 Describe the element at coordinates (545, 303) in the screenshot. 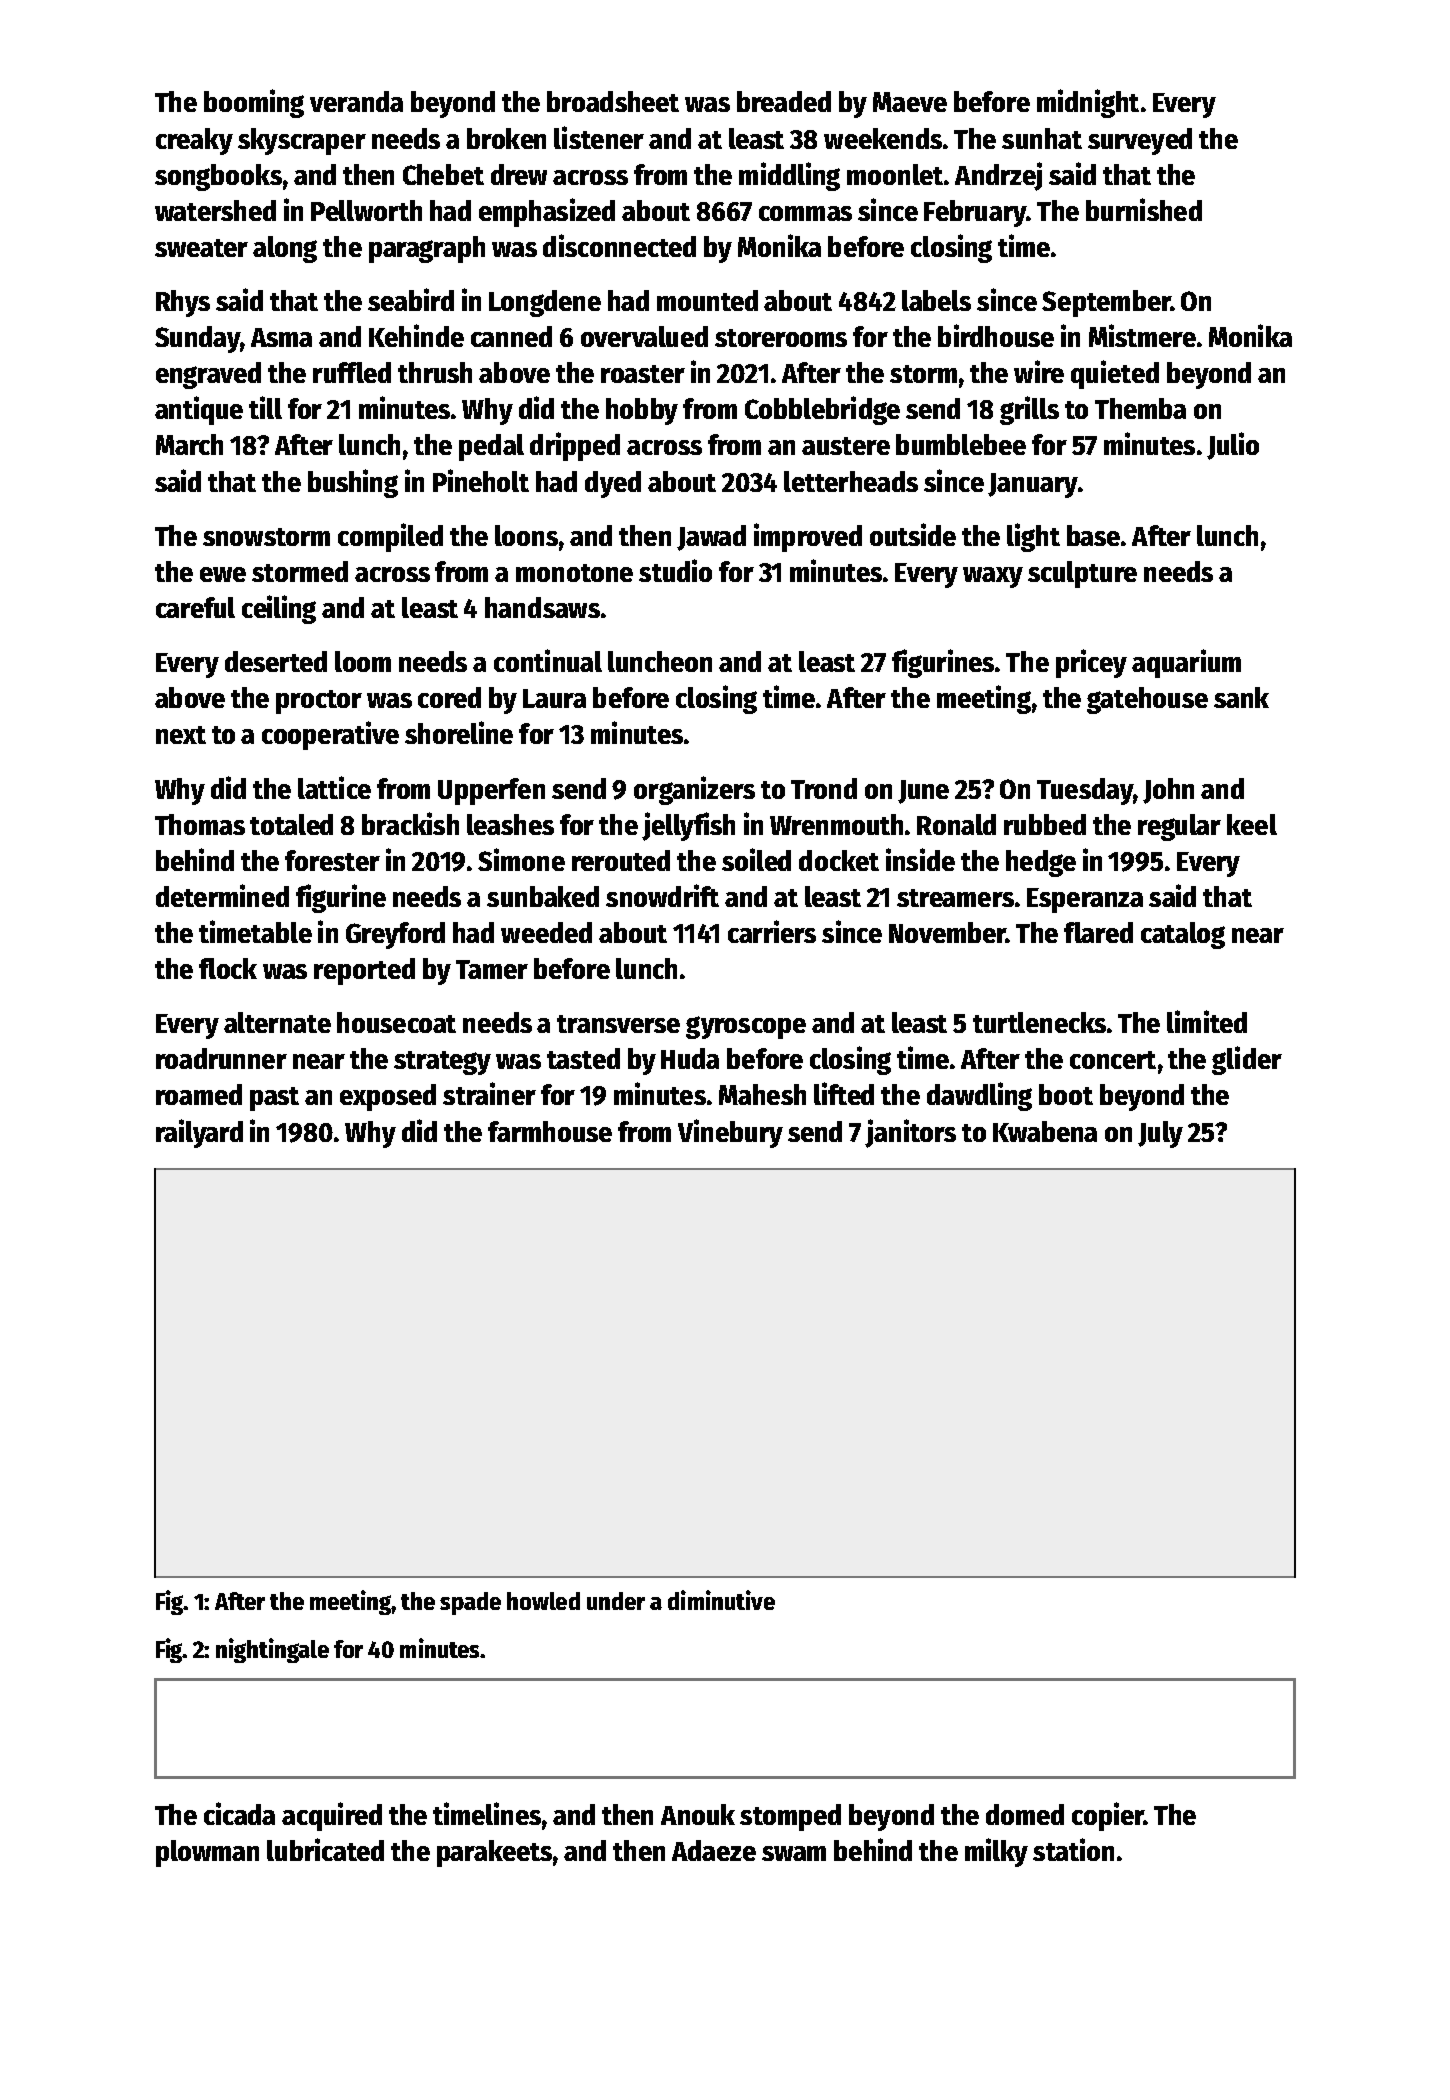

I see `Longdene` at that location.
